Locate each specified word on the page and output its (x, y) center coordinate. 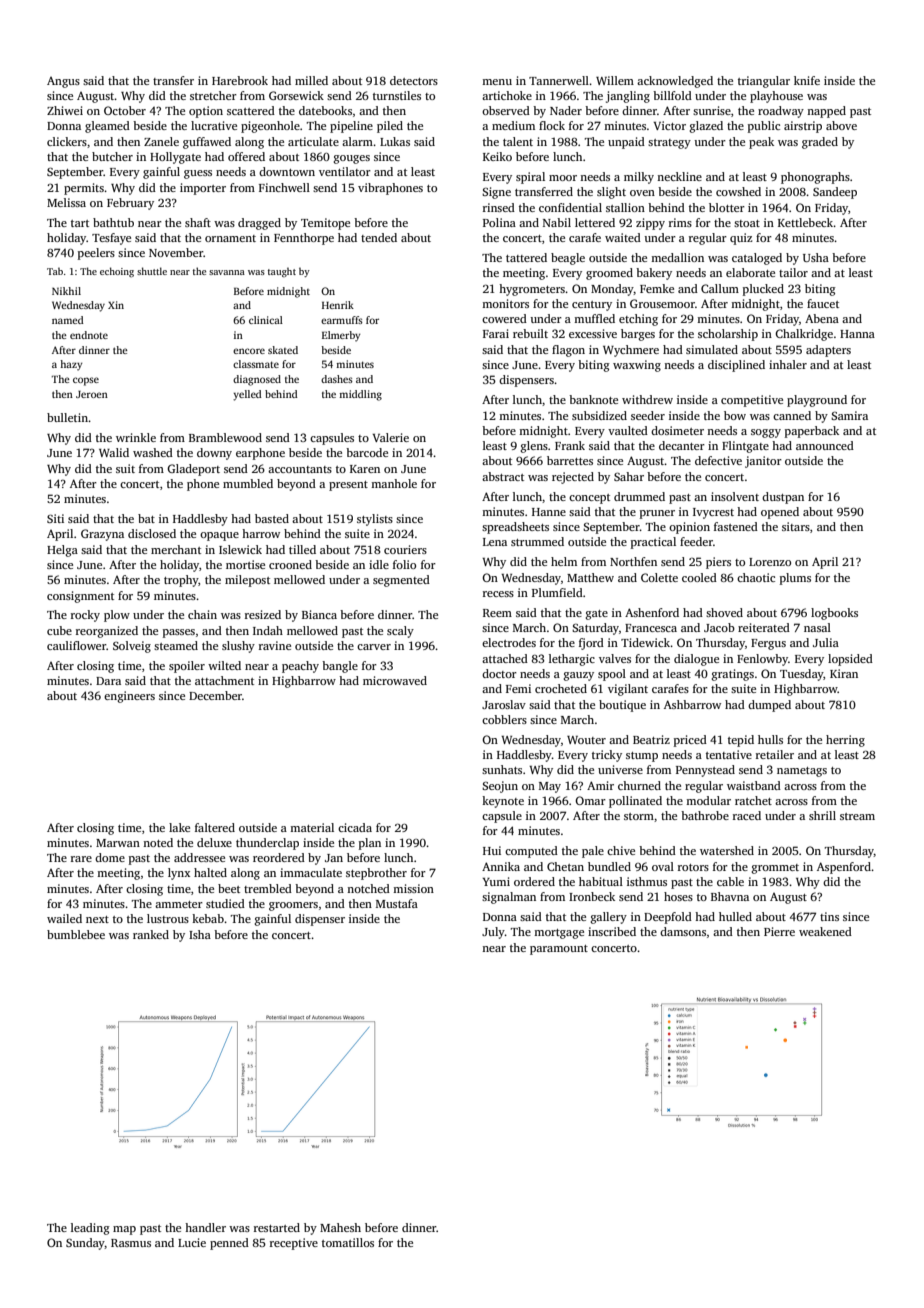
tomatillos (348, 1242)
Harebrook (240, 80)
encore (249, 351)
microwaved (395, 680)
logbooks (834, 614)
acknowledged (675, 82)
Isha (200, 934)
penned (229, 1244)
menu (497, 82)
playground (817, 401)
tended (379, 237)
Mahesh (340, 1227)
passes (179, 633)
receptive (294, 1244)
